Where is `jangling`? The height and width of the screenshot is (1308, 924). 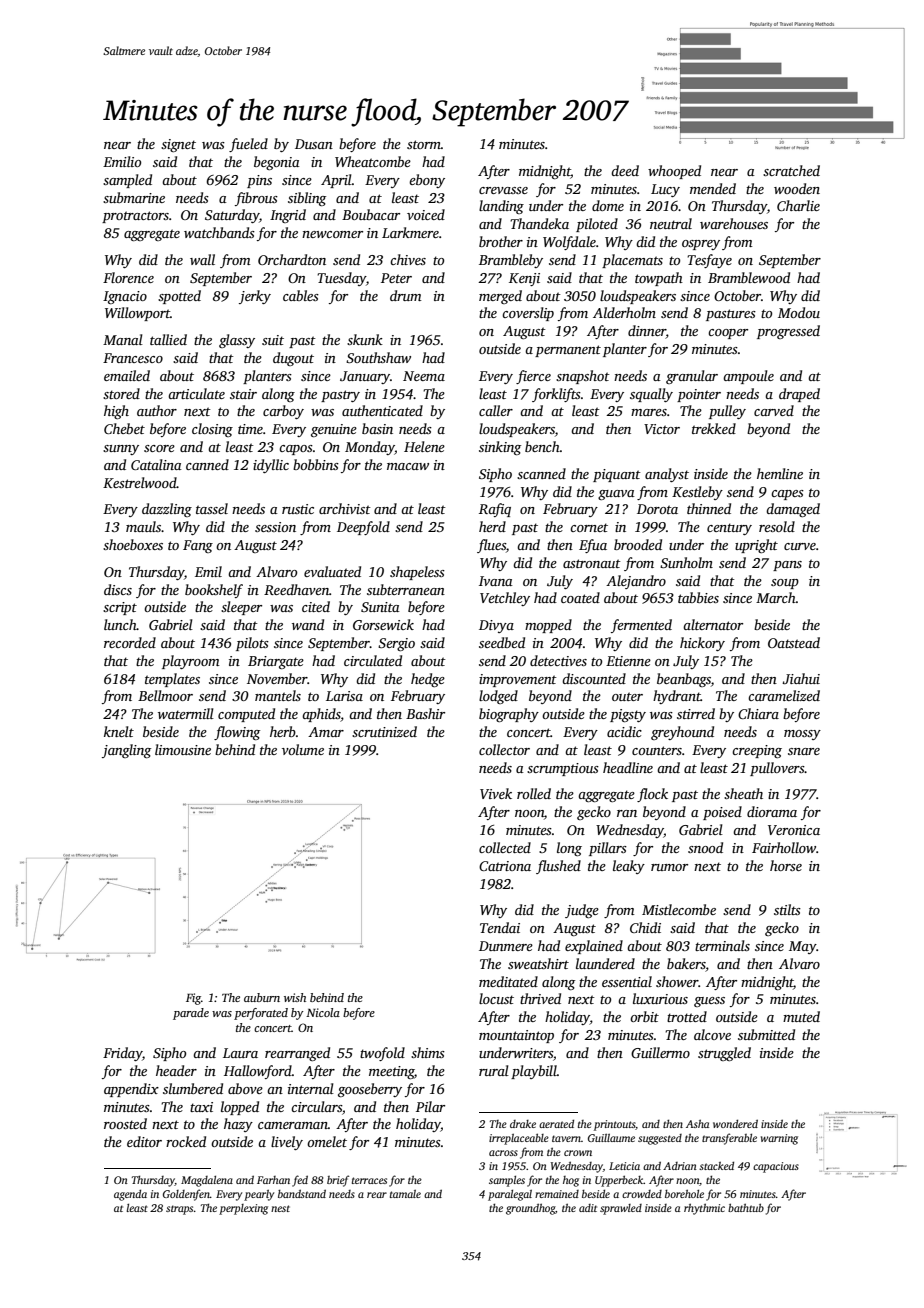
jangling is located at coordinates (126, 751).
